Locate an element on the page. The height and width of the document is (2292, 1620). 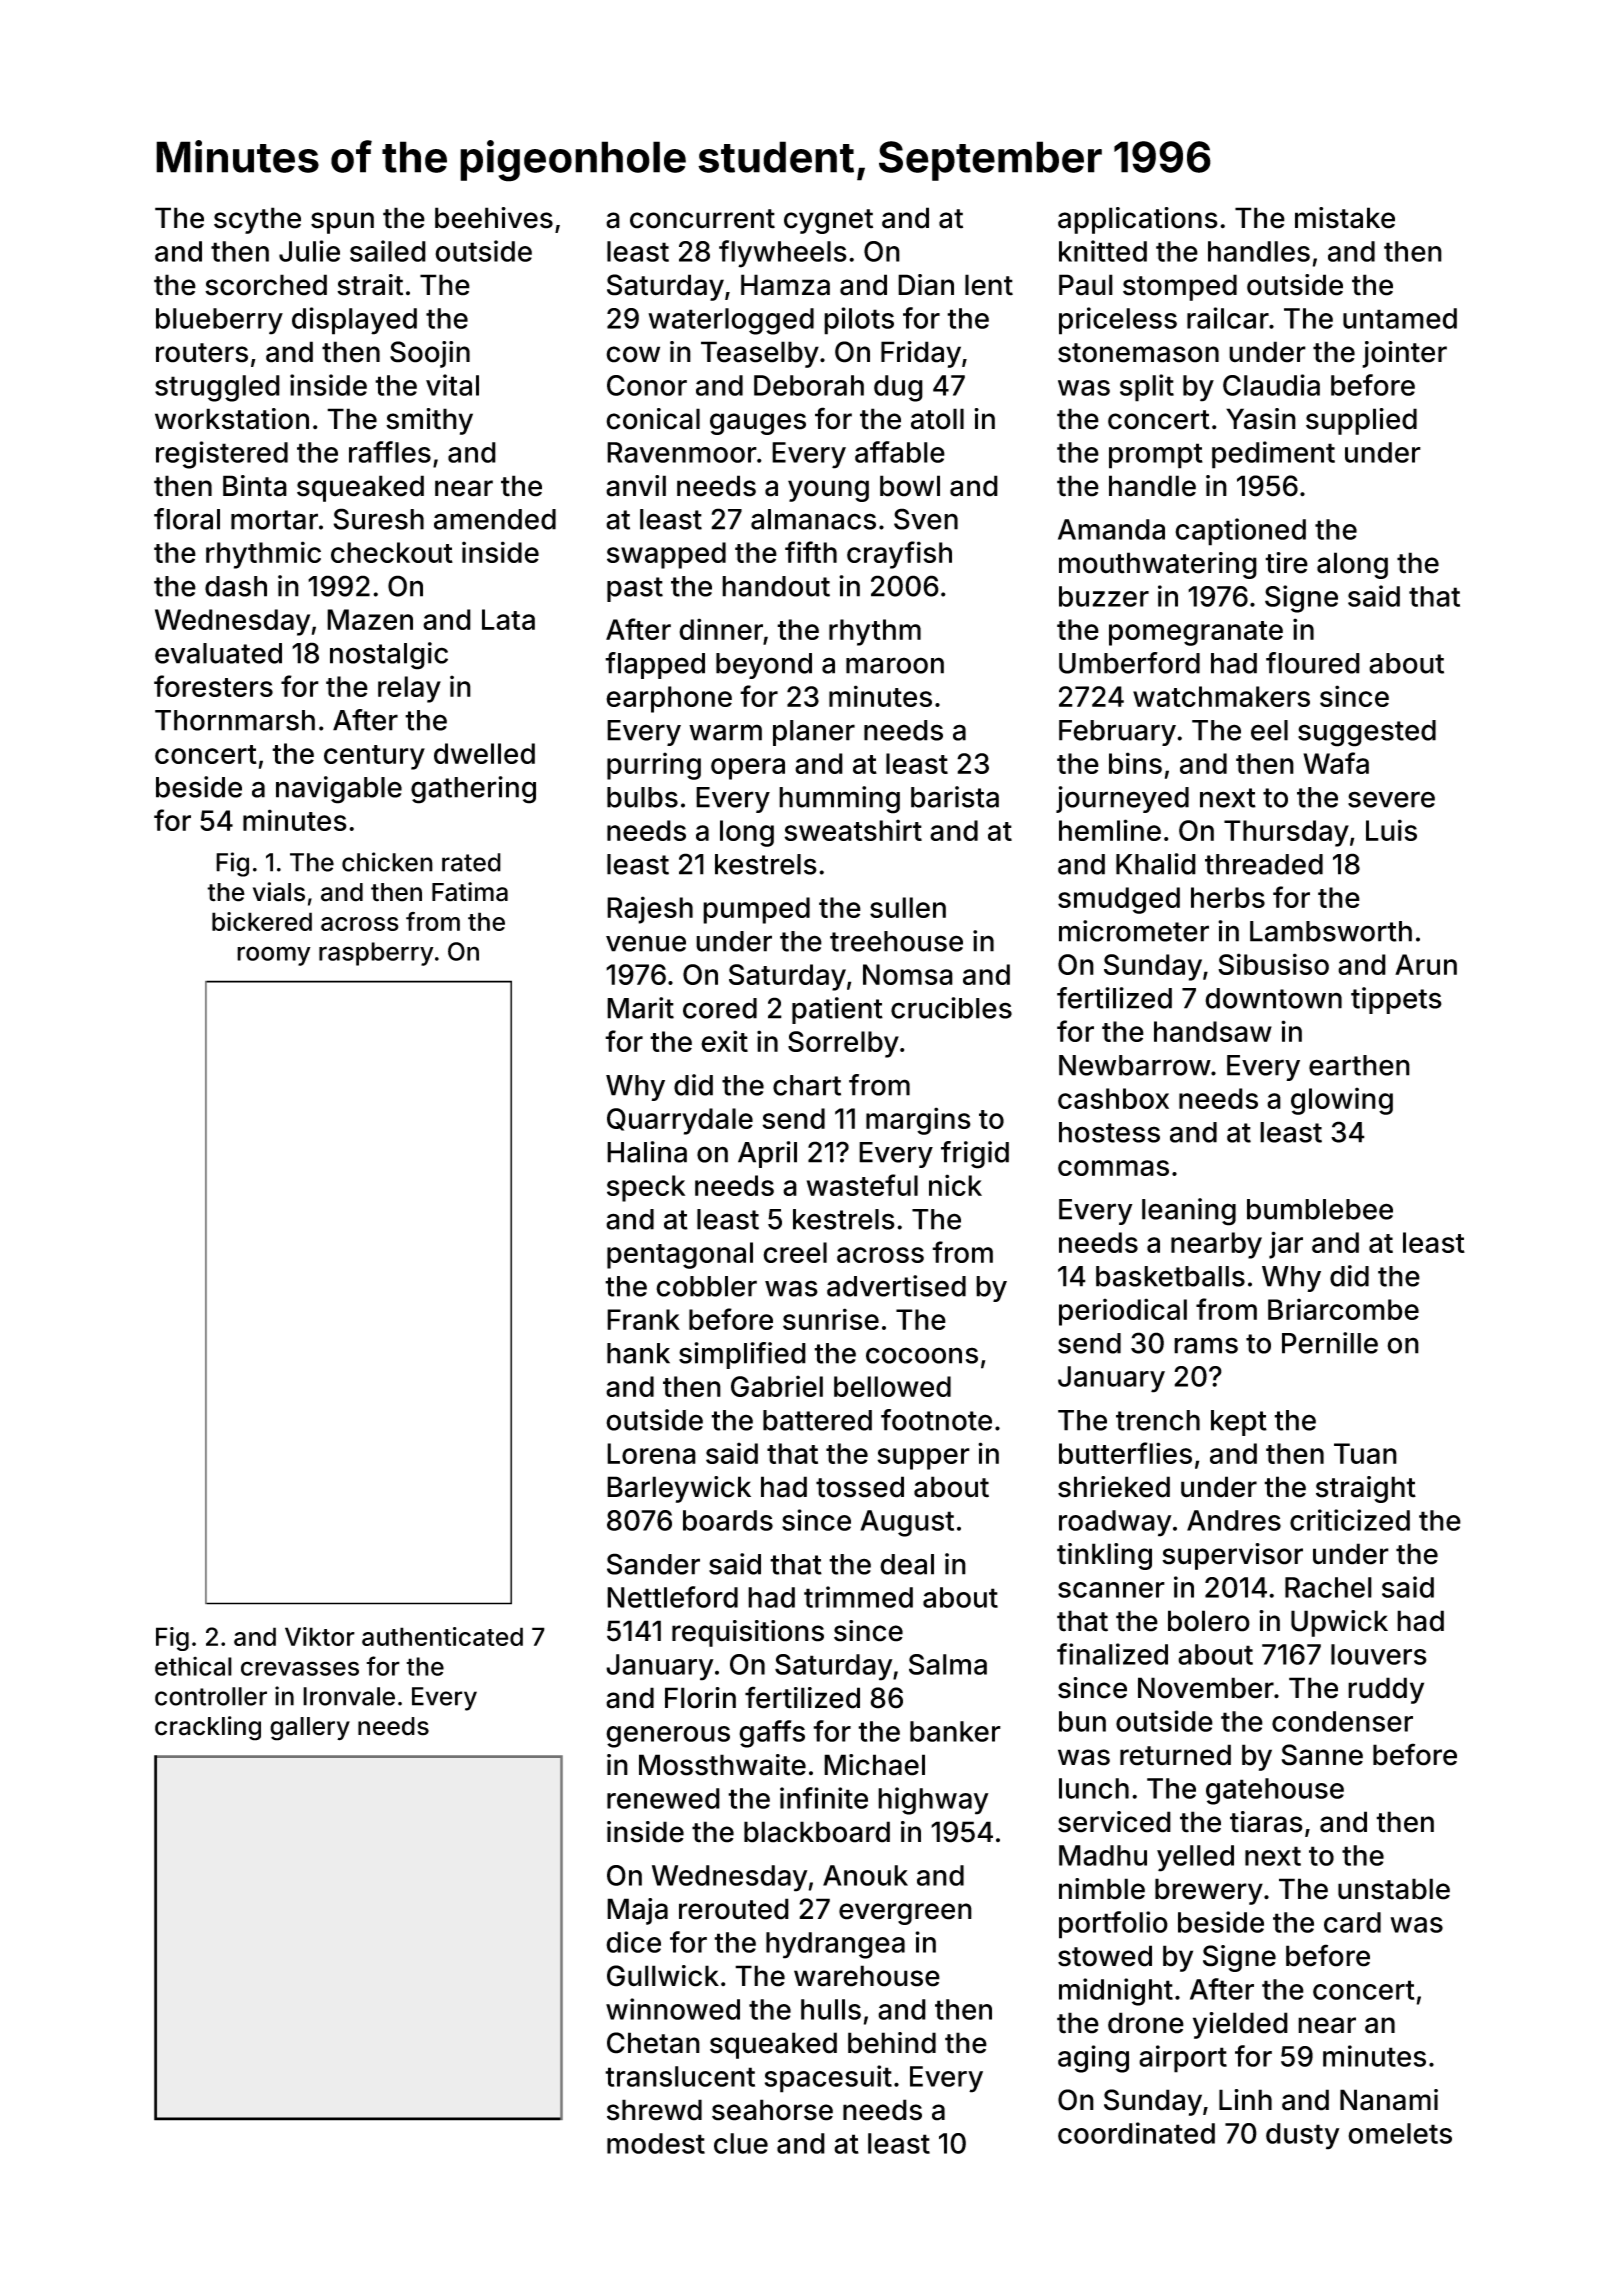
applications is located at coordinates (1138, 220).
